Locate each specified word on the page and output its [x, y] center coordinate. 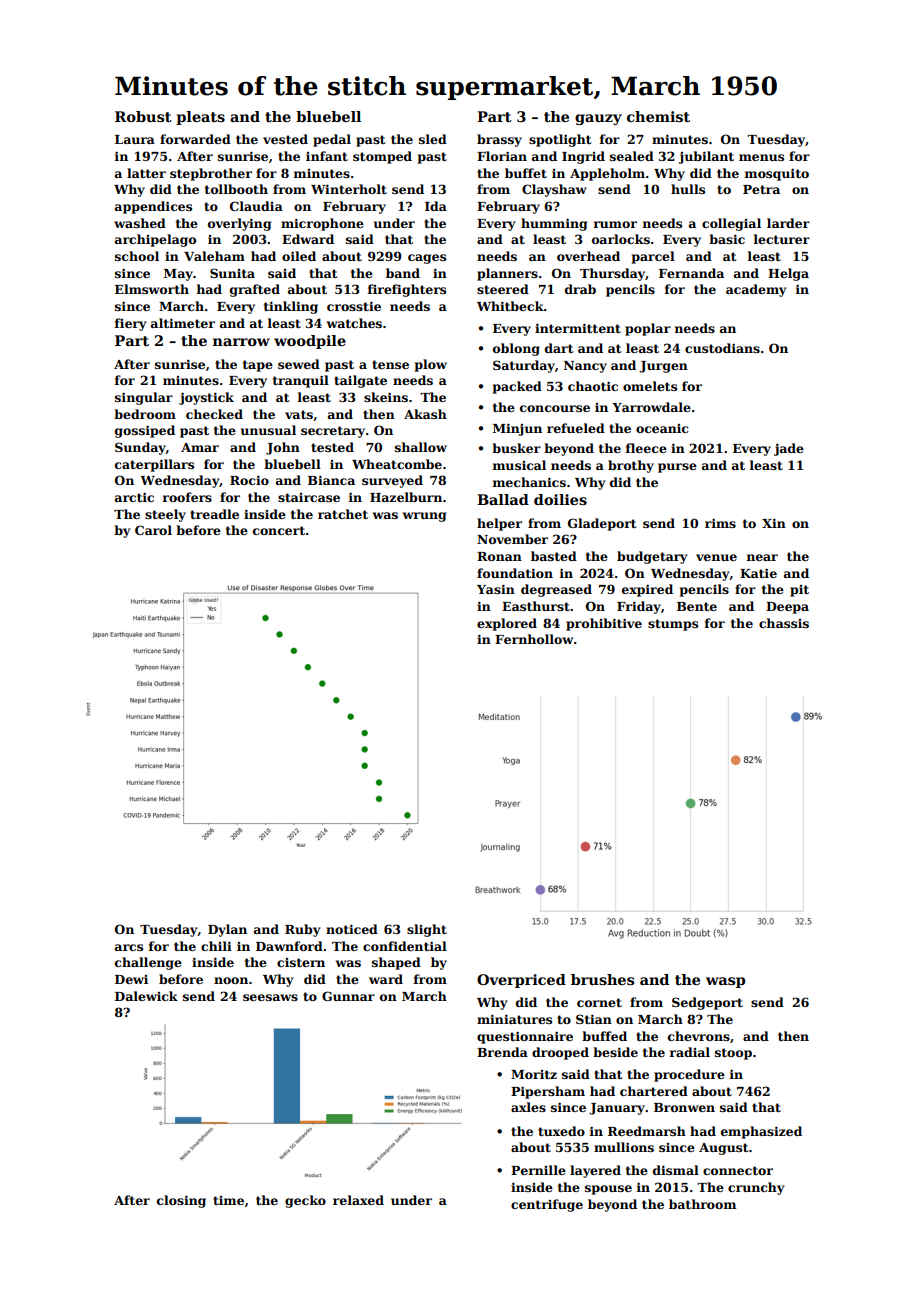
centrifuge [547, 1205]
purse [677, 468]
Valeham [214, 256]
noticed [352, 929]
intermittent [578, 328]
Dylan [227, 930]
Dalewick [146, 996]
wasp [725, 982]
